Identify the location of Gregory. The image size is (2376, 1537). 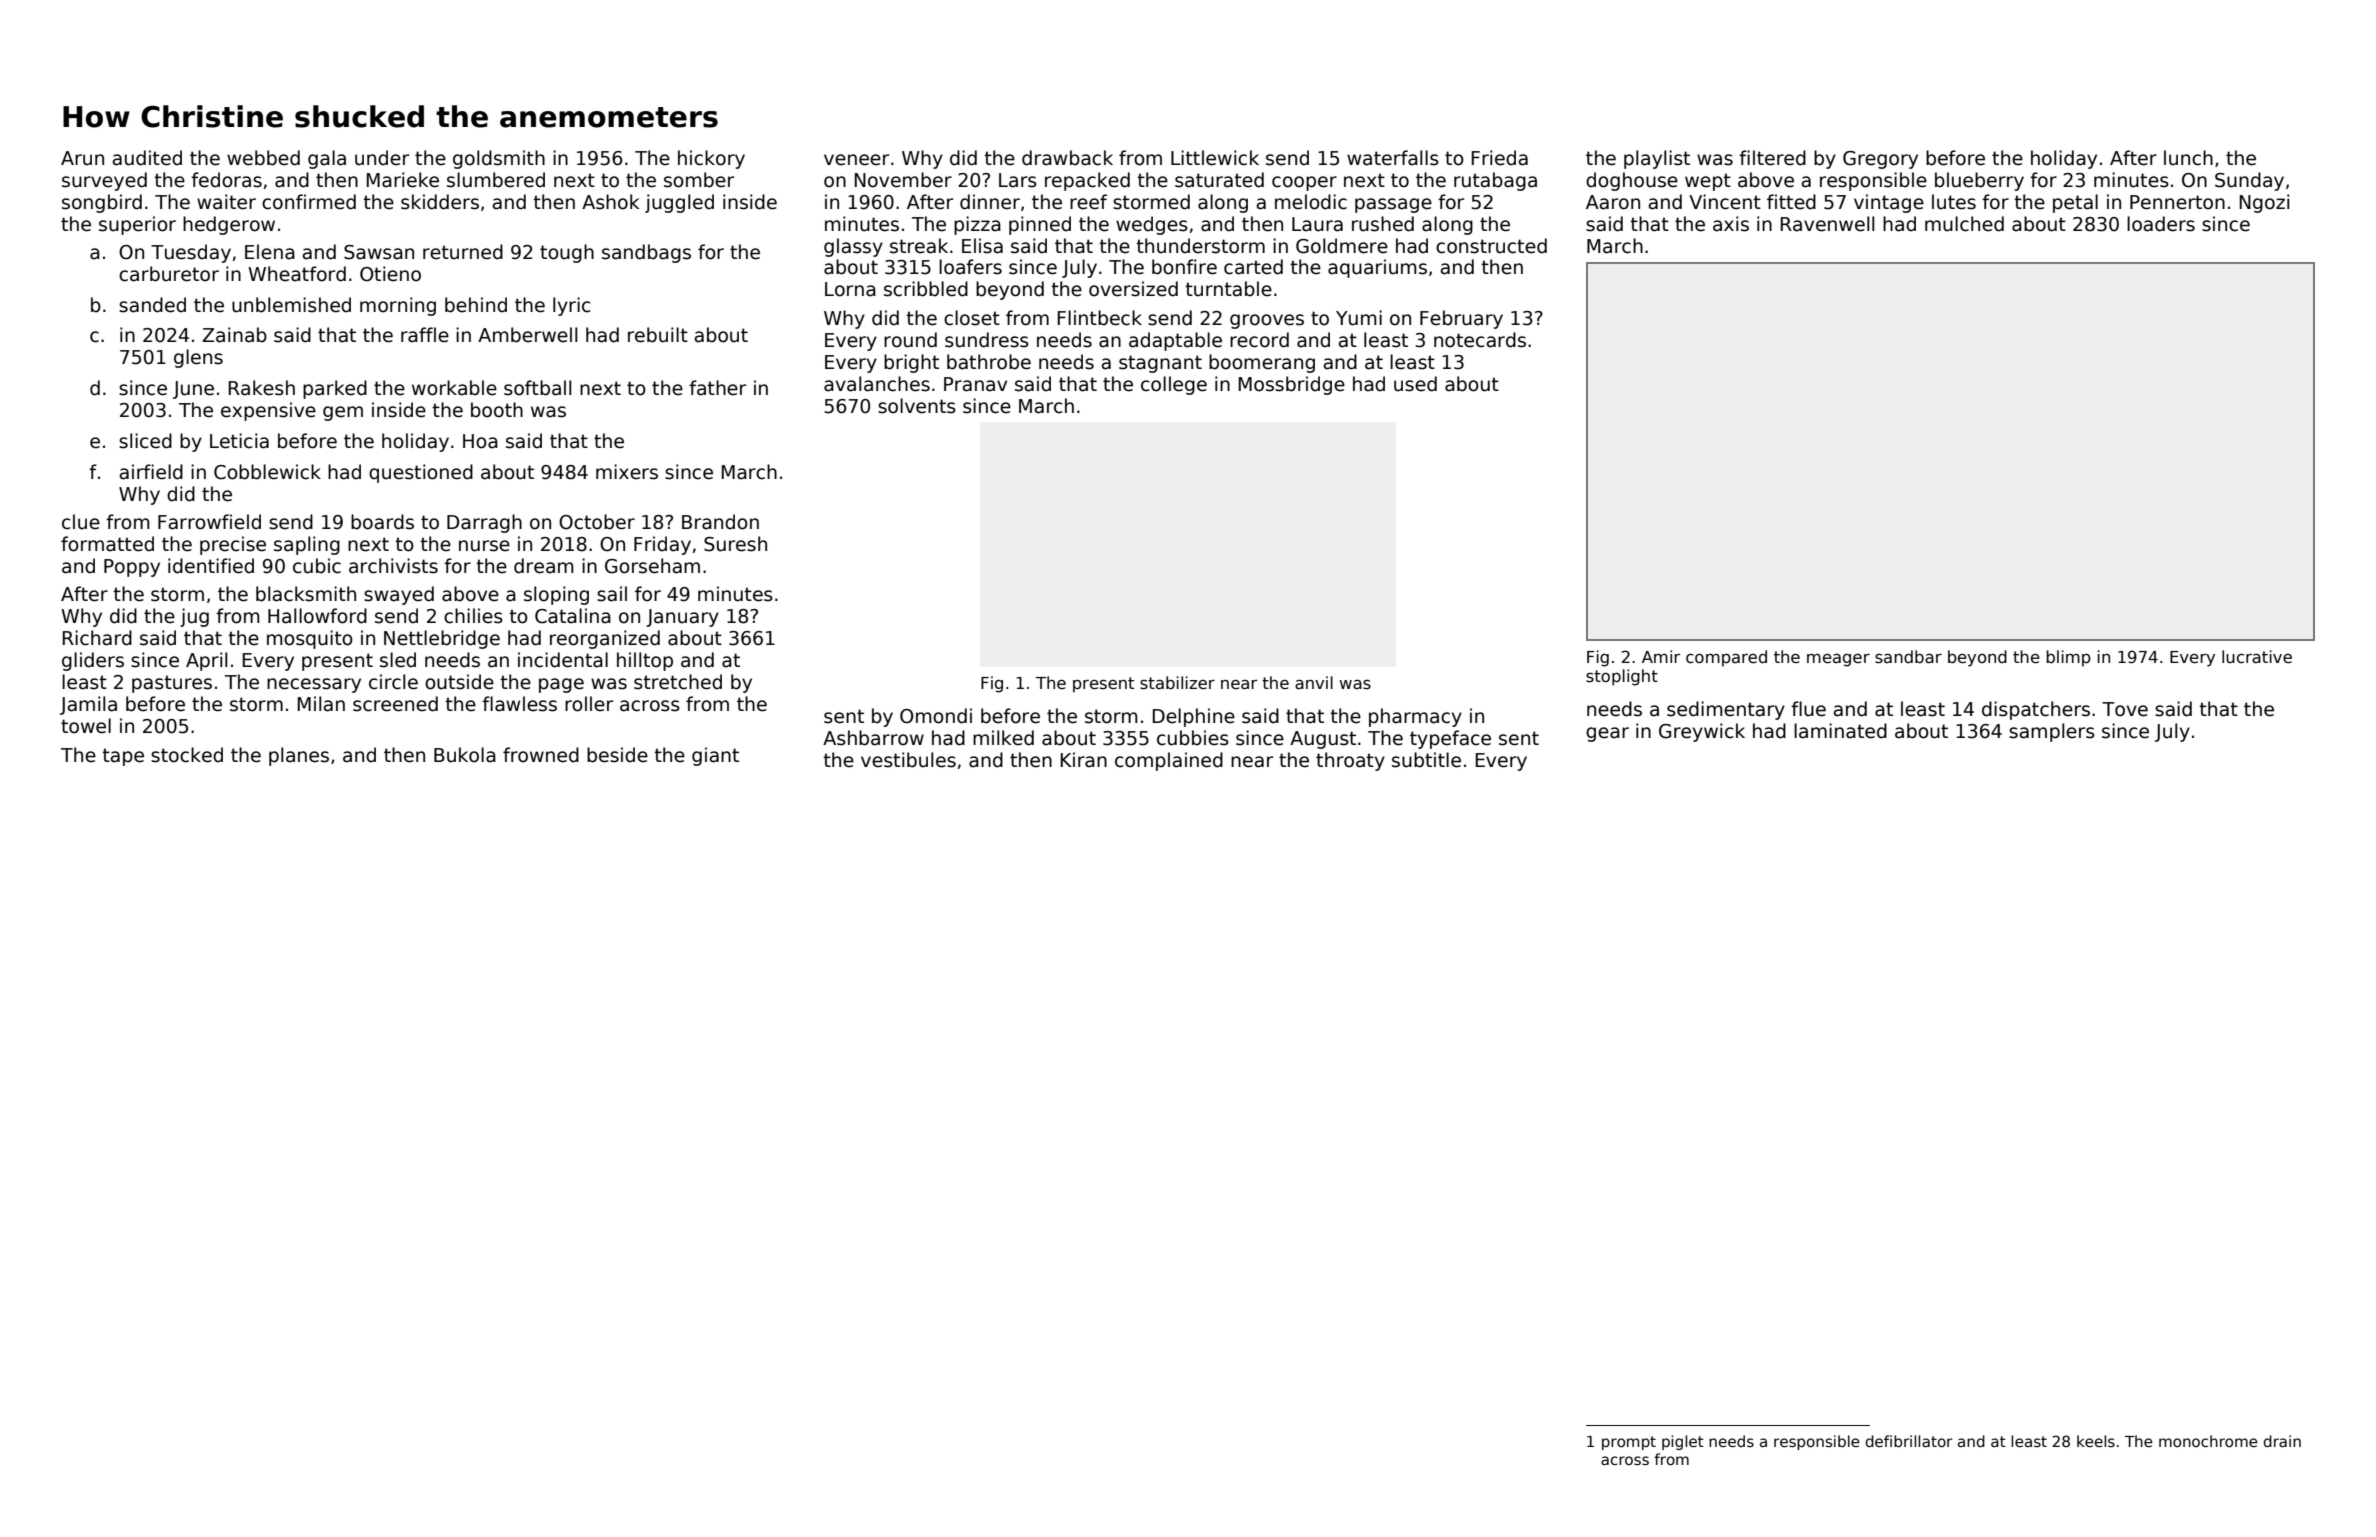
(1880, 160).
